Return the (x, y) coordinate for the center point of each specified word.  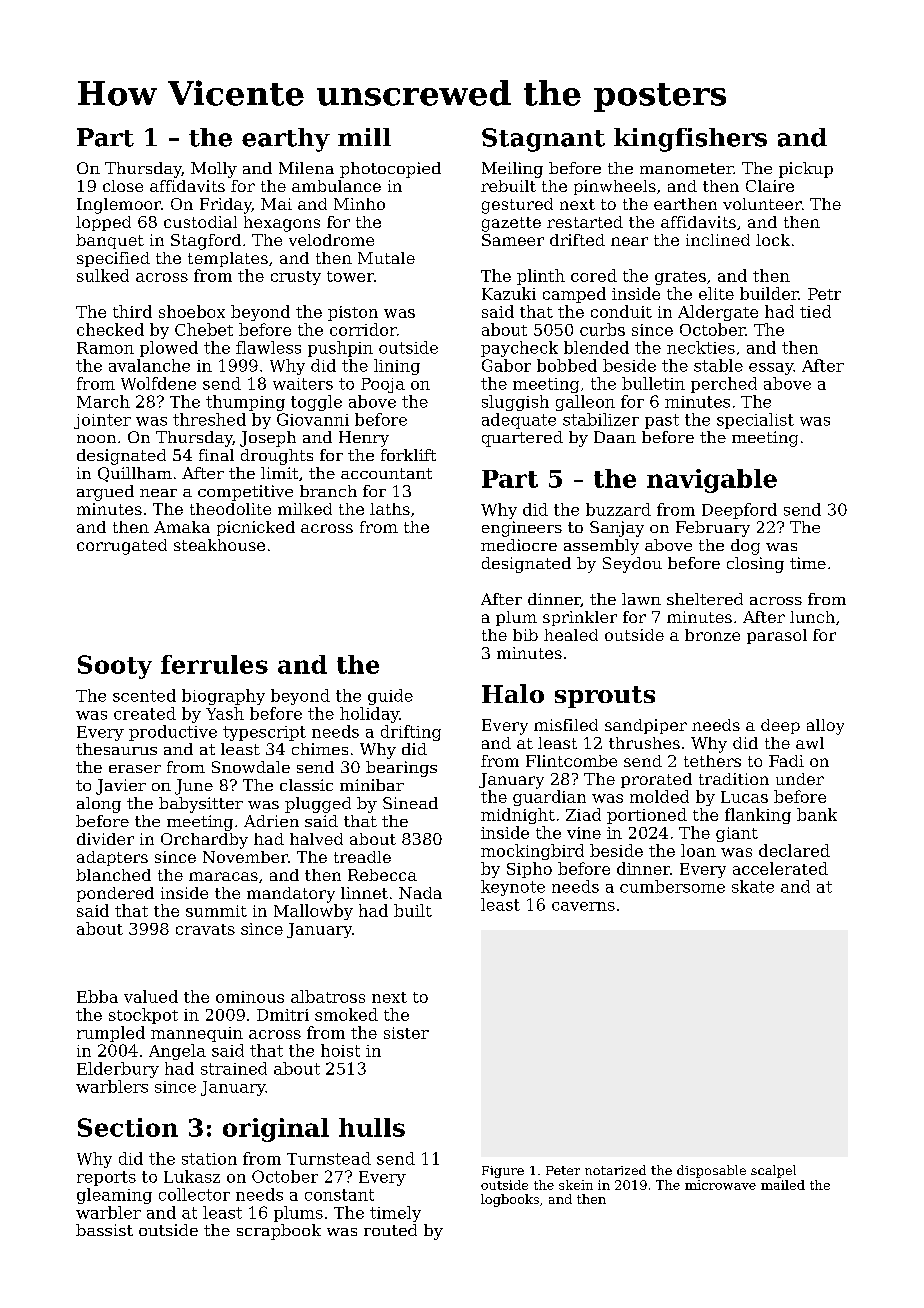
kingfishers (690, 140)
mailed (783, 1185)
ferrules (214, 664)
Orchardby (204, 841)
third (132, 311)
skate (753, 886)
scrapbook (279, 1232)
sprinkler (580, 618)
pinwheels (615, 187)
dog (745, 547)
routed (390, 1230)
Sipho (529, 870)
